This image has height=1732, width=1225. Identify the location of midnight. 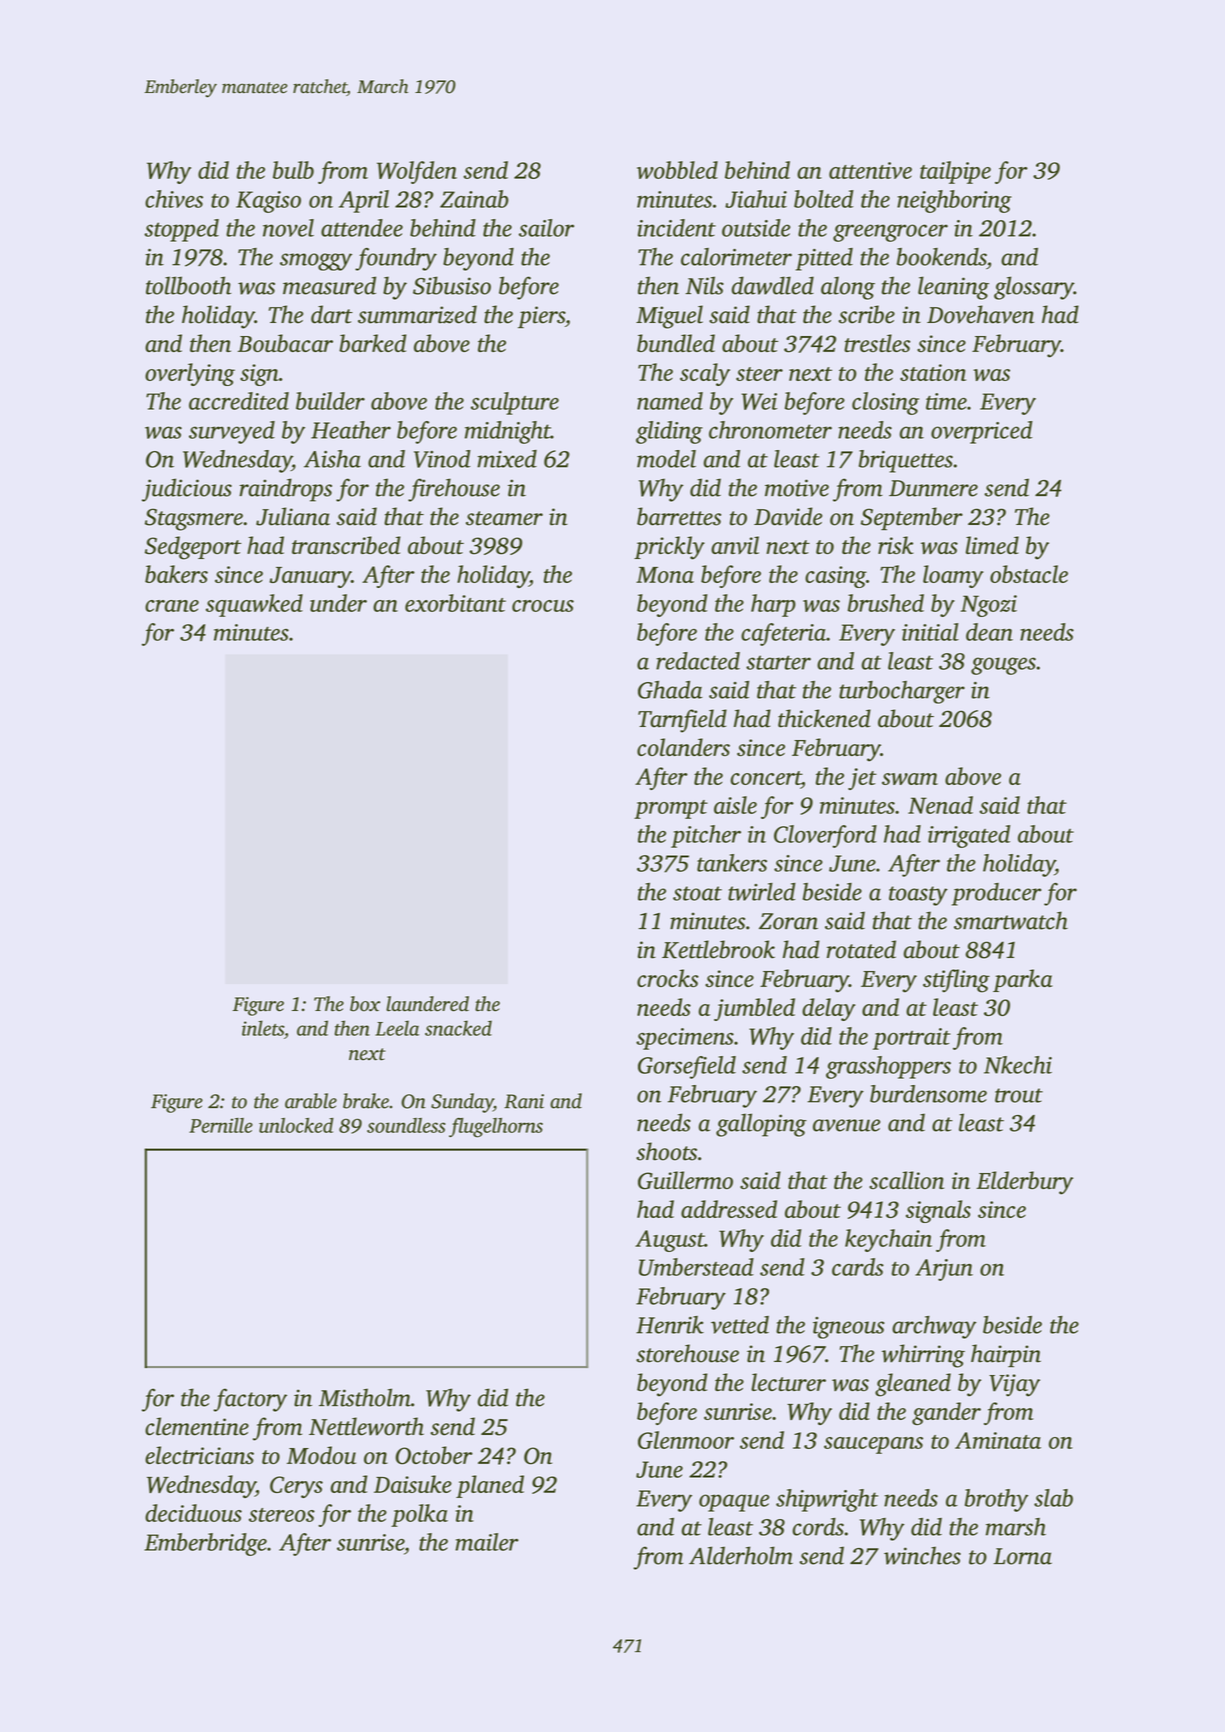
(508, 432).
